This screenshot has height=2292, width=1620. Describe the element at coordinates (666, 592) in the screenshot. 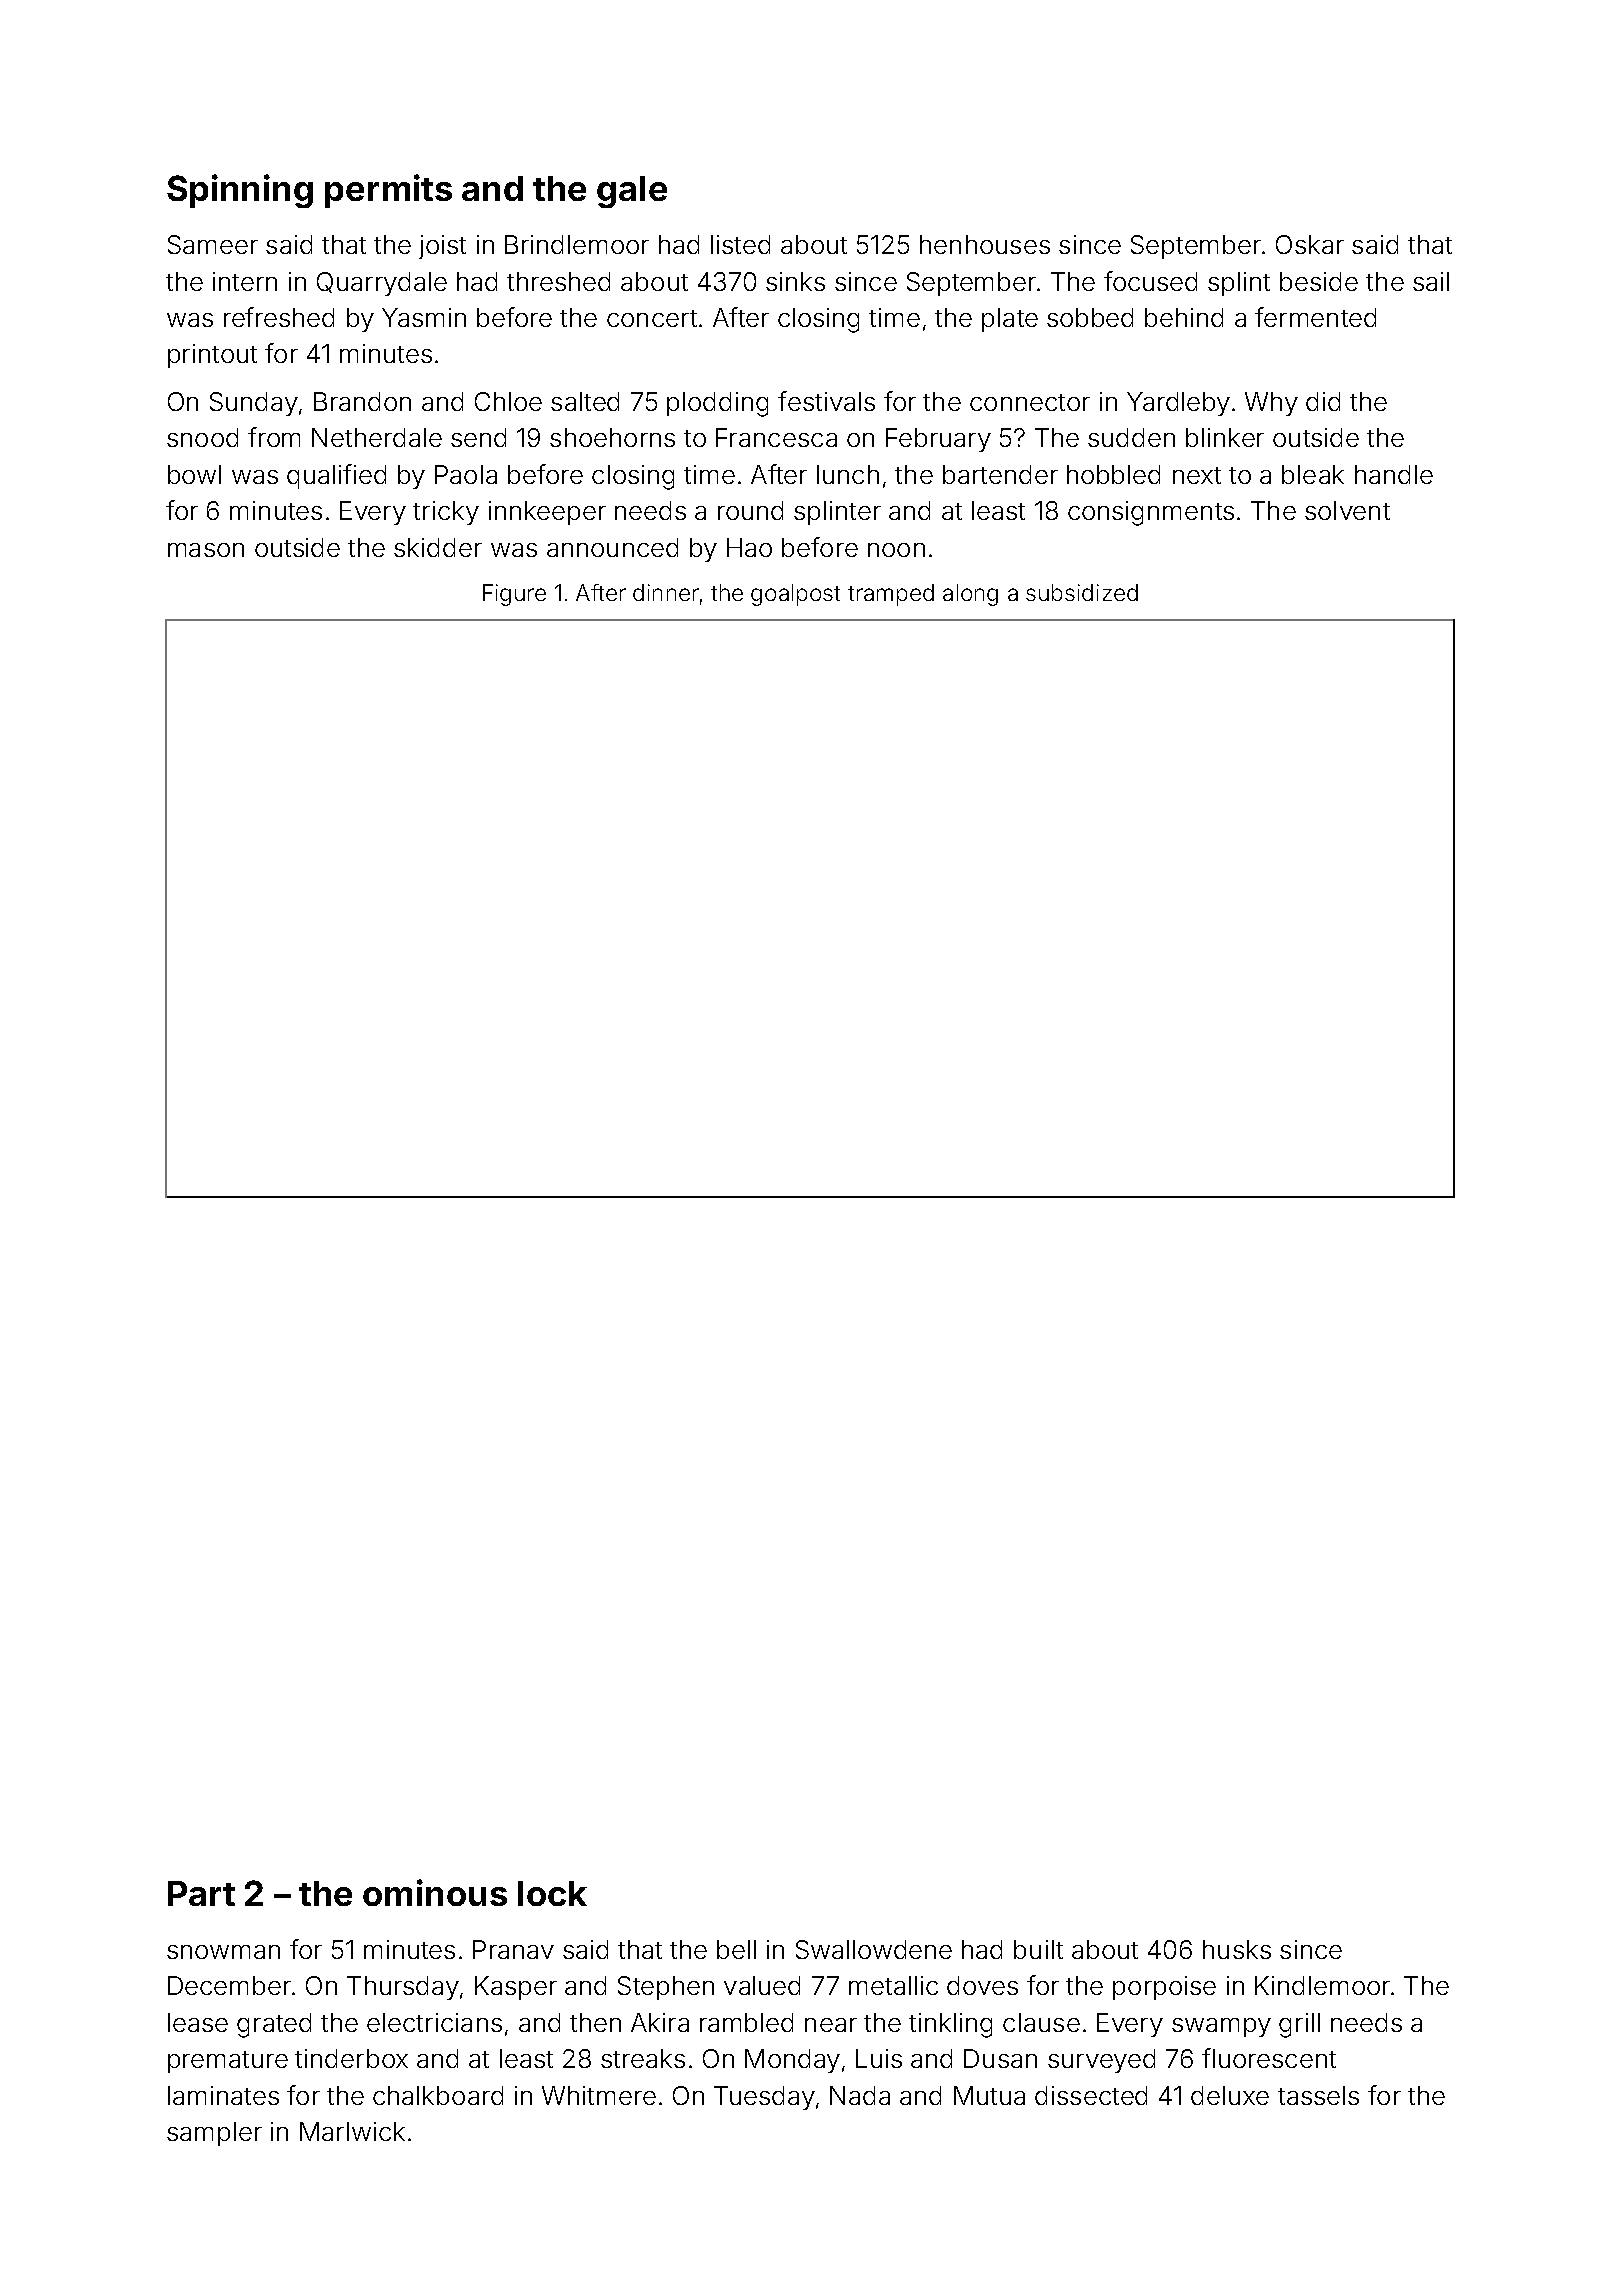

I see `dinner` at that location.
